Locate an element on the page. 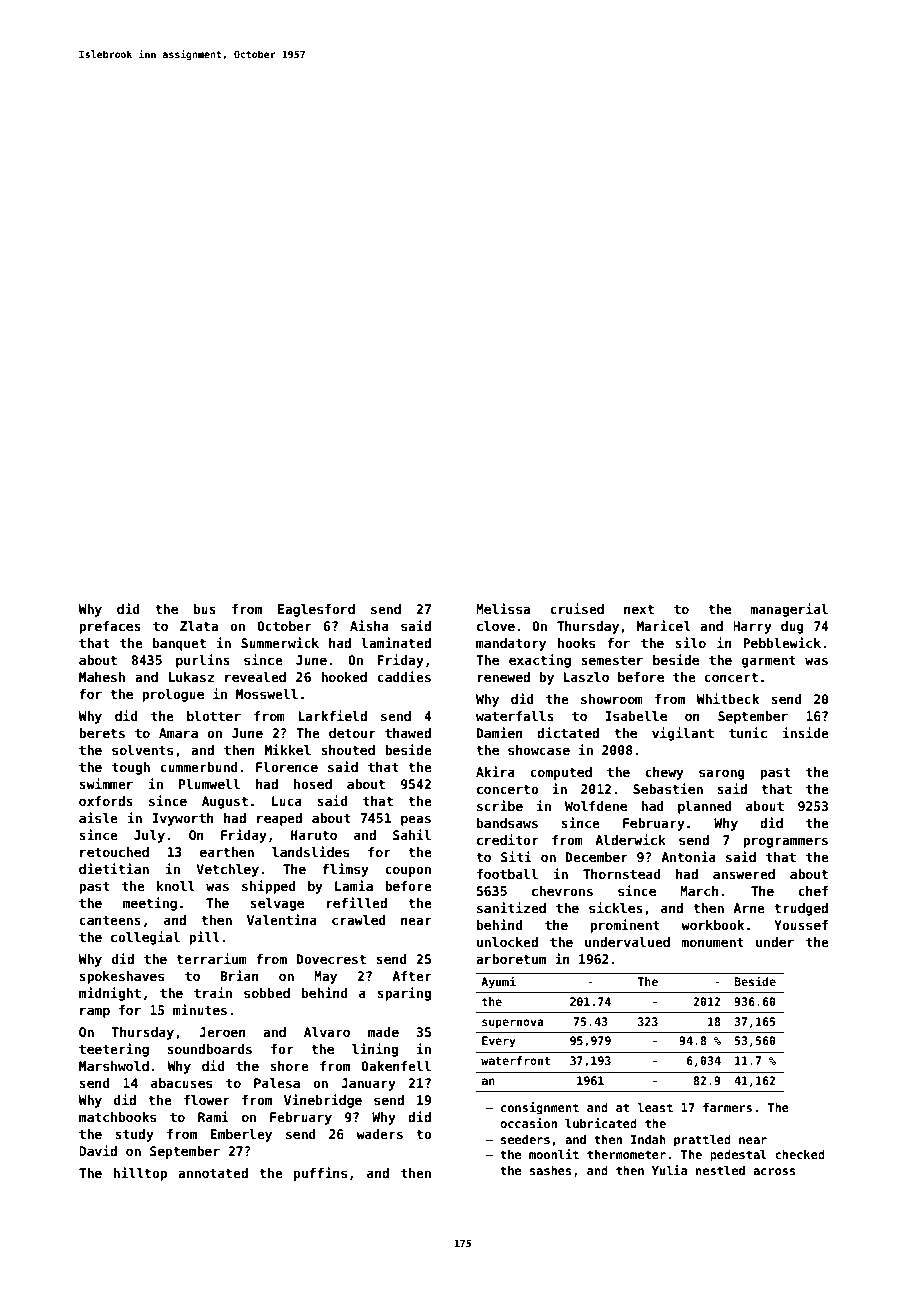 The image size is (908, 1316). banquet is located at coordinates (179, 644).
